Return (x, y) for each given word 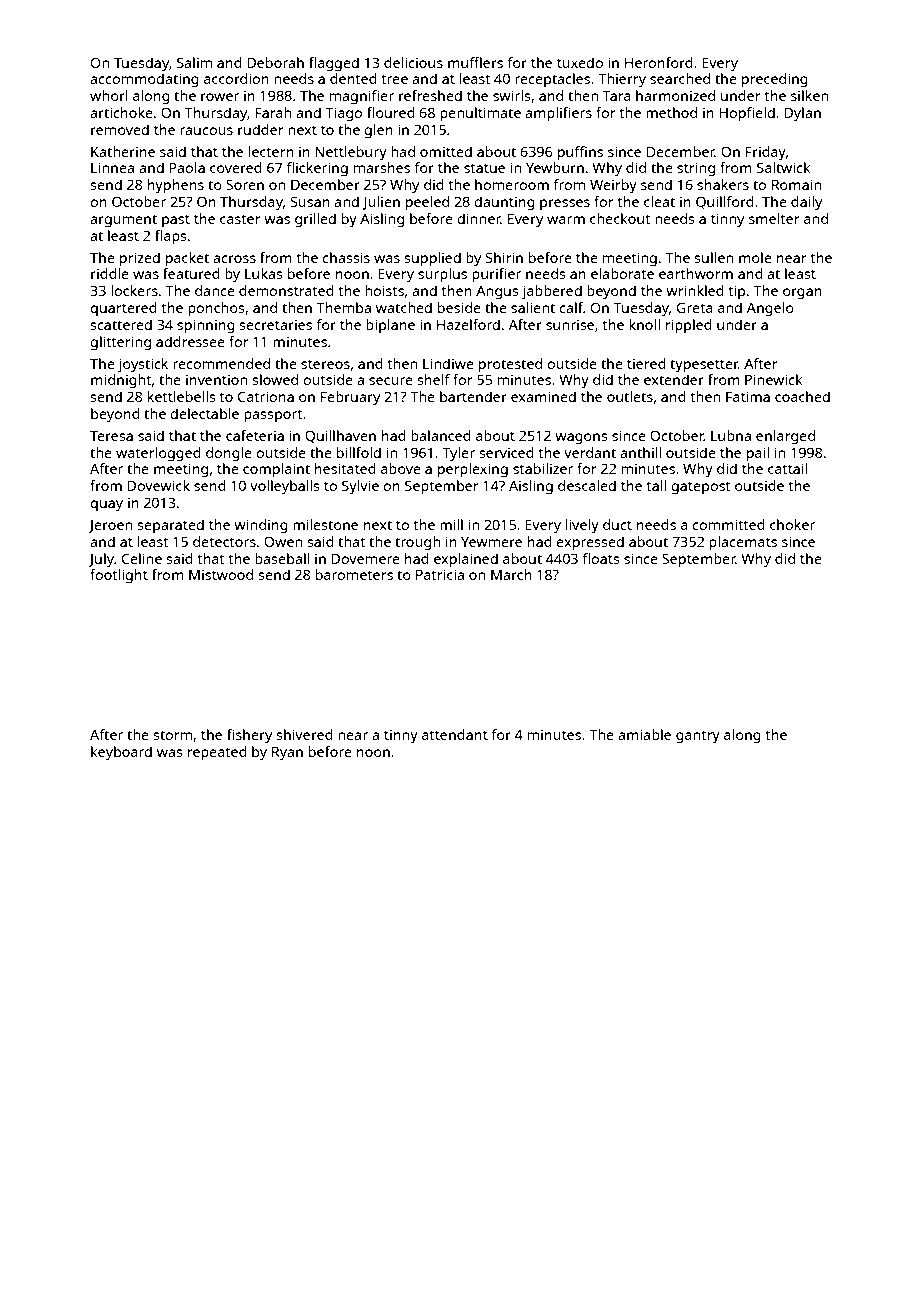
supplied (432, 259)
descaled (587, 485)
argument (123, 221)
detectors (224, 541)
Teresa (111, 435)
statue (484, 168)
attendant (455, 734)
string (696, 169)
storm (172, 735)
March (511, 574)
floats (601, 558)
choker (792, 524)
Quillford (725, 203)
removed (120, 129)
